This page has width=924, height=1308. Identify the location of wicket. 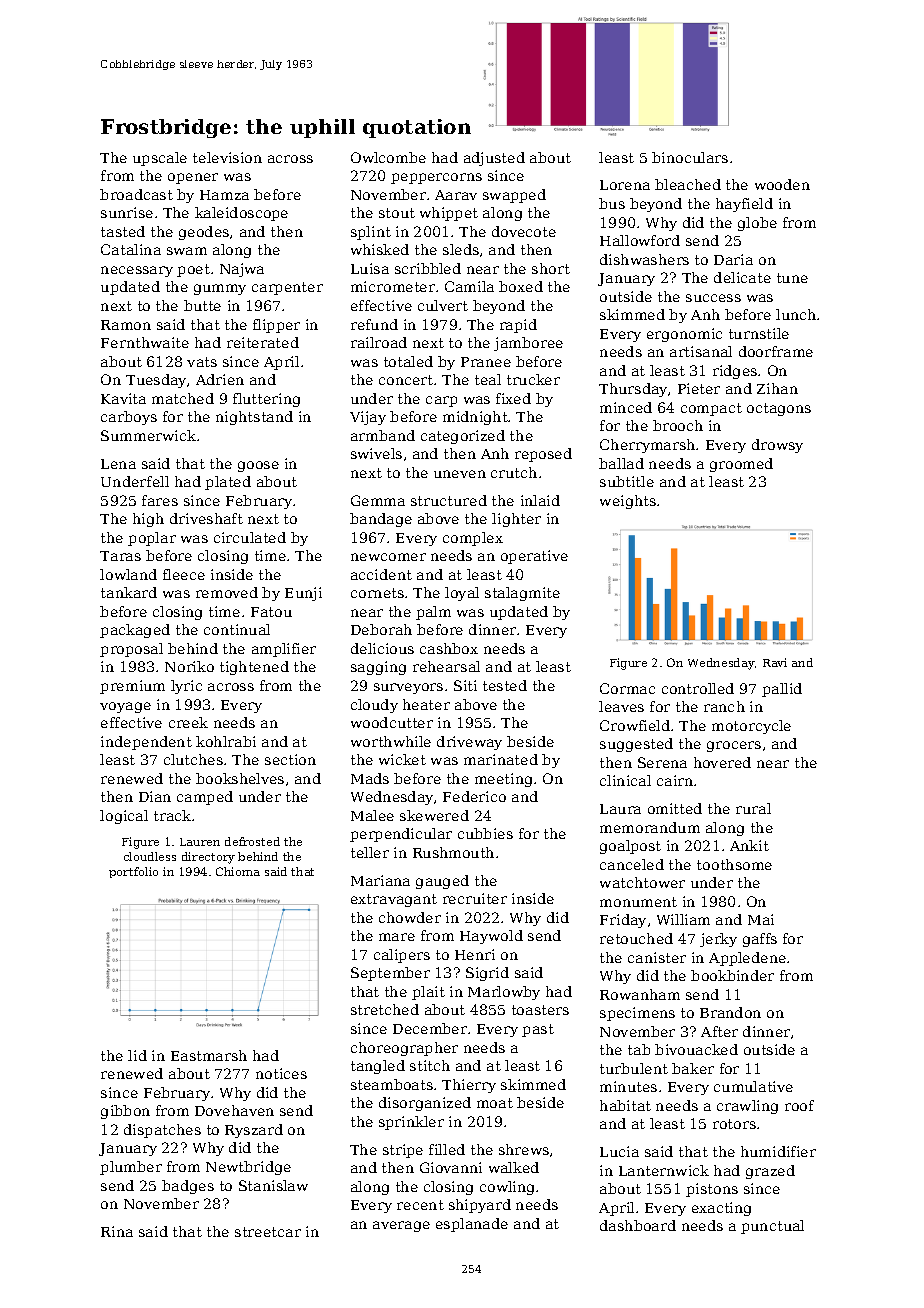
(402, 759).
